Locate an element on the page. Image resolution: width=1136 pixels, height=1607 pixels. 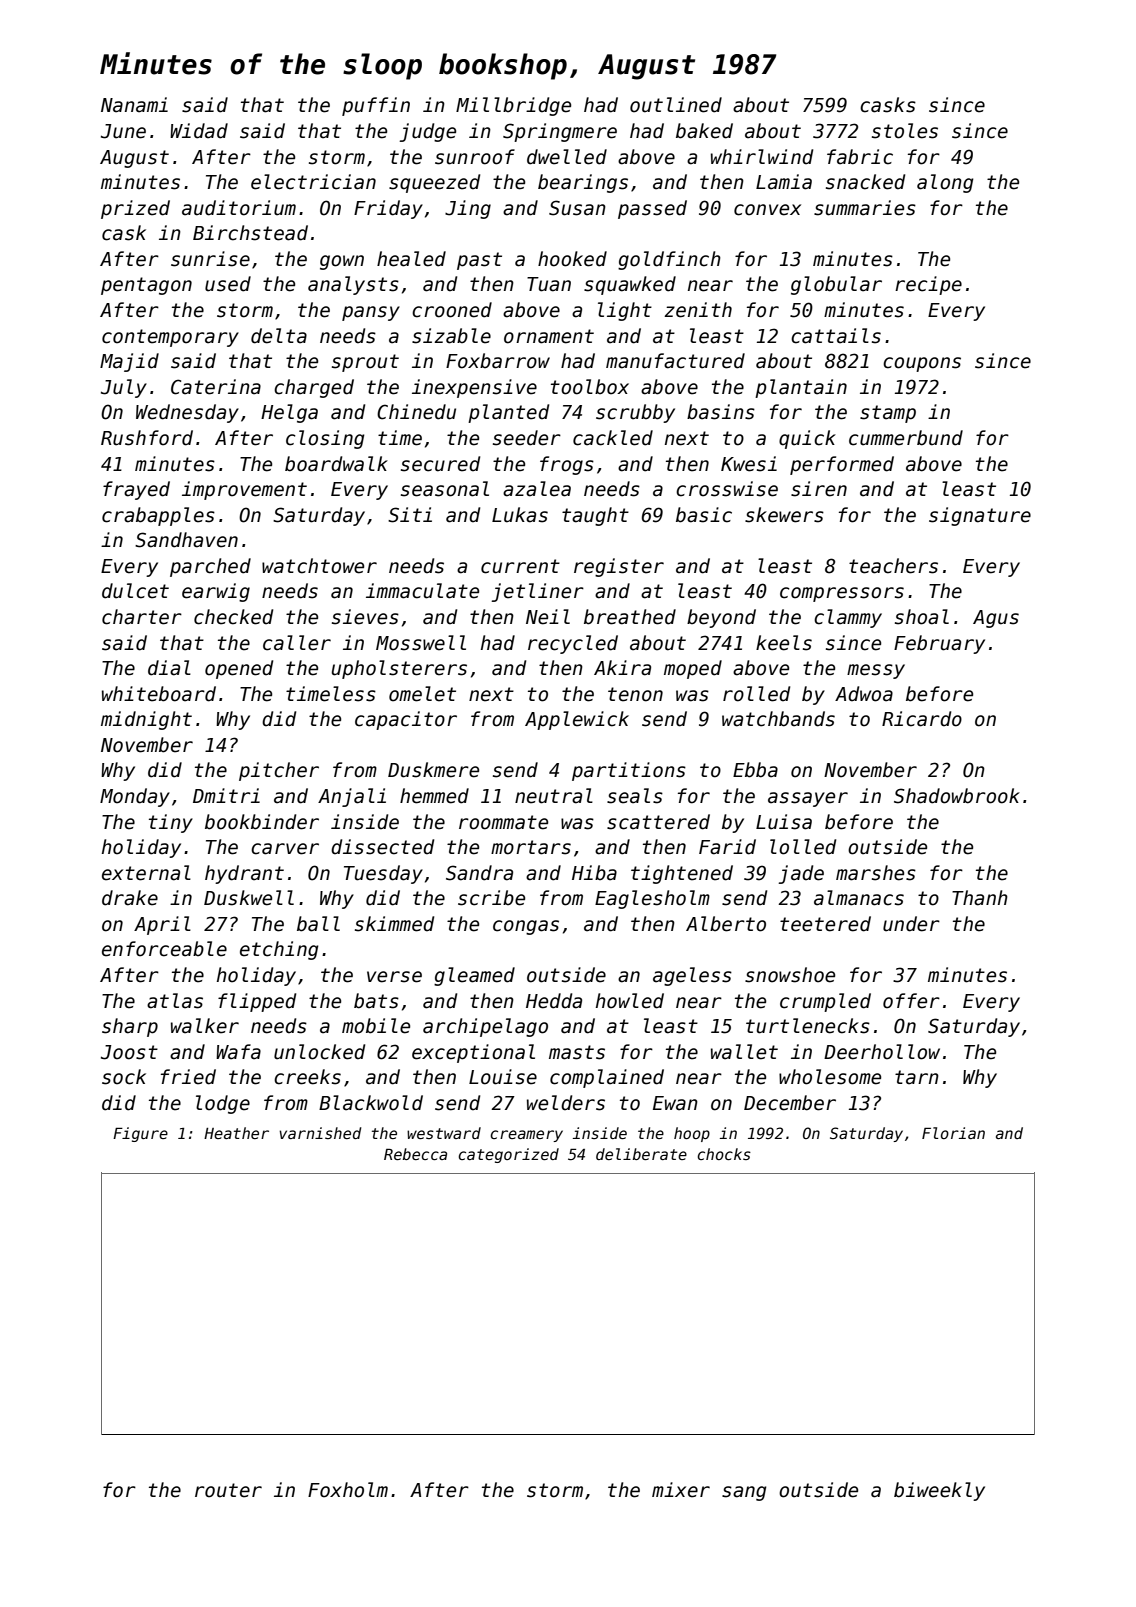
router is located at coordinates (228, 1490).
